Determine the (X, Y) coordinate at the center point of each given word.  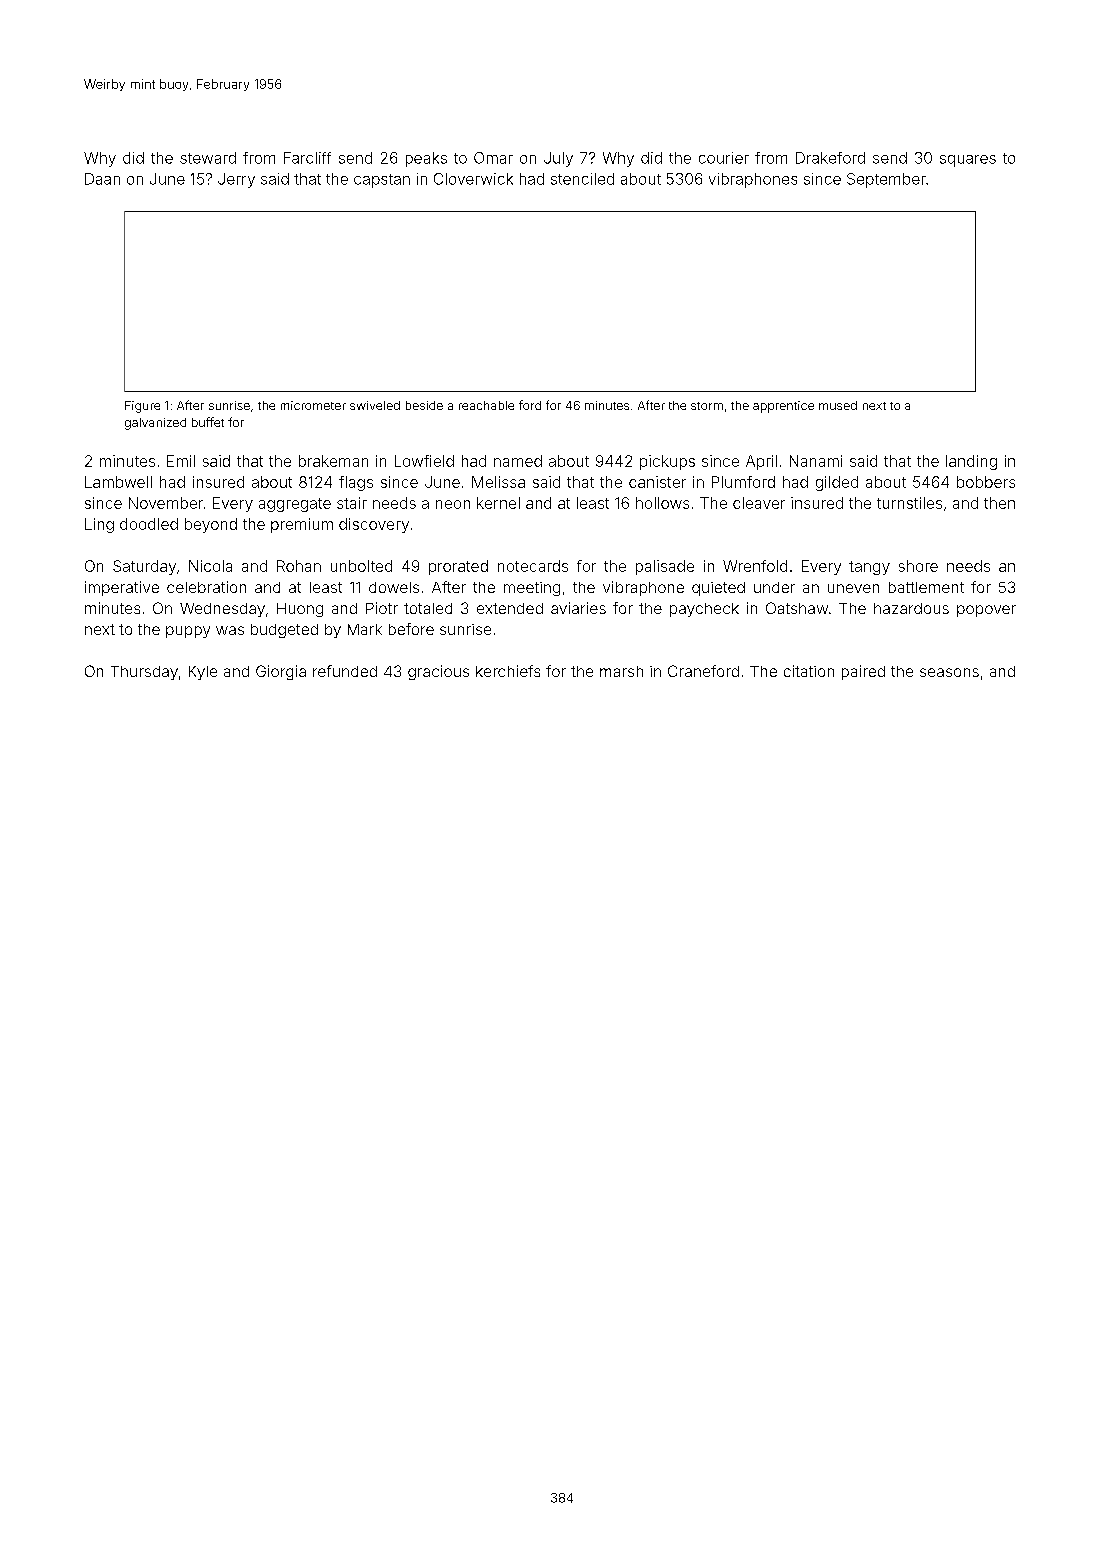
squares (968, 161)
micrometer (313, 405)
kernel (498, 503)
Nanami (816, 461)
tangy (869, 568)
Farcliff (307, 158)
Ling (99, 525)
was (230, 630)
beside (424, 405)
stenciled (582, 179)
